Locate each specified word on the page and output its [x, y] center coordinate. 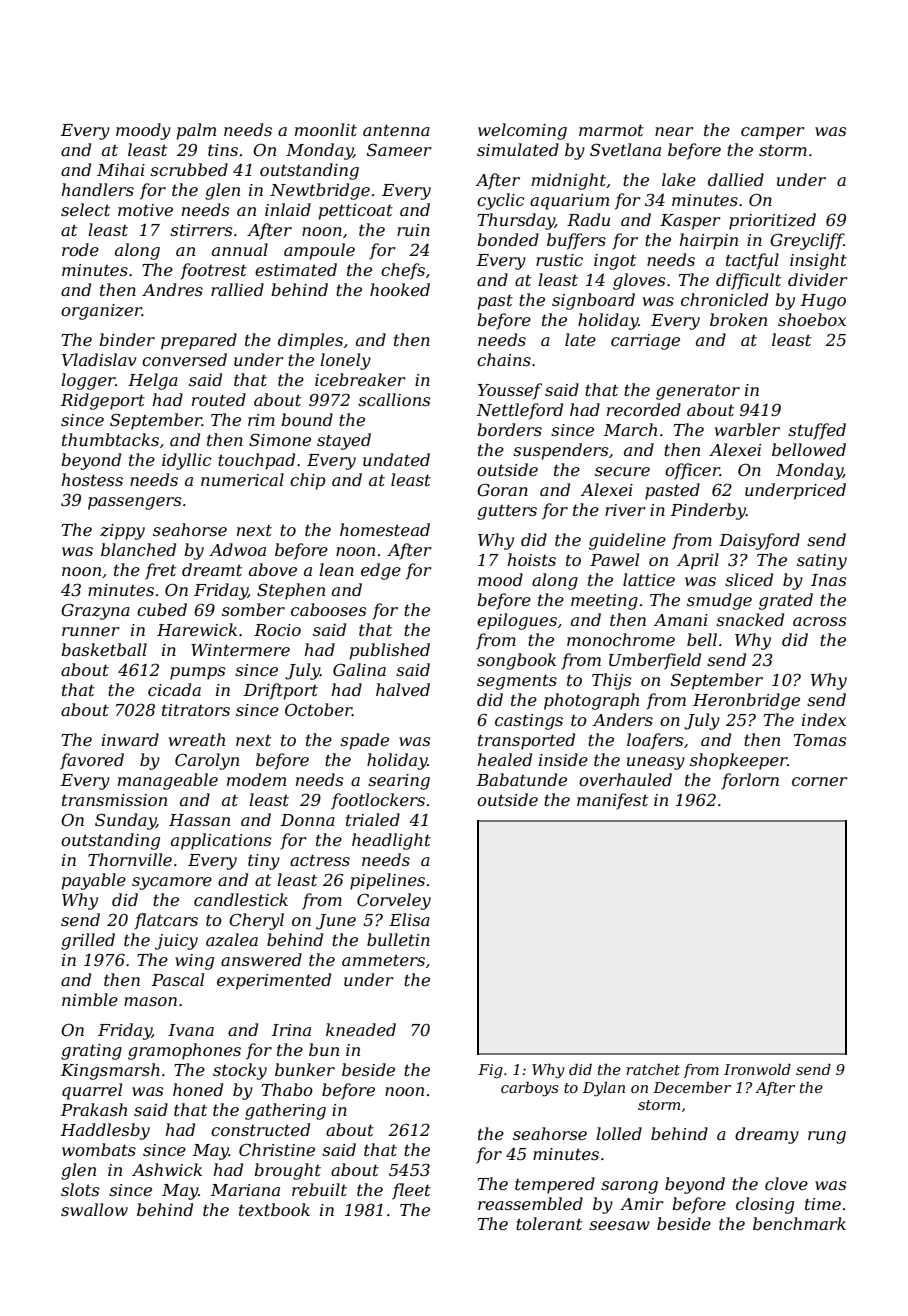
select [85, 209]
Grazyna [95, 612]
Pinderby [708, 511]
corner [820, 781]
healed [505, 759]
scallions [394, 399]
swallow [94, 1209]
